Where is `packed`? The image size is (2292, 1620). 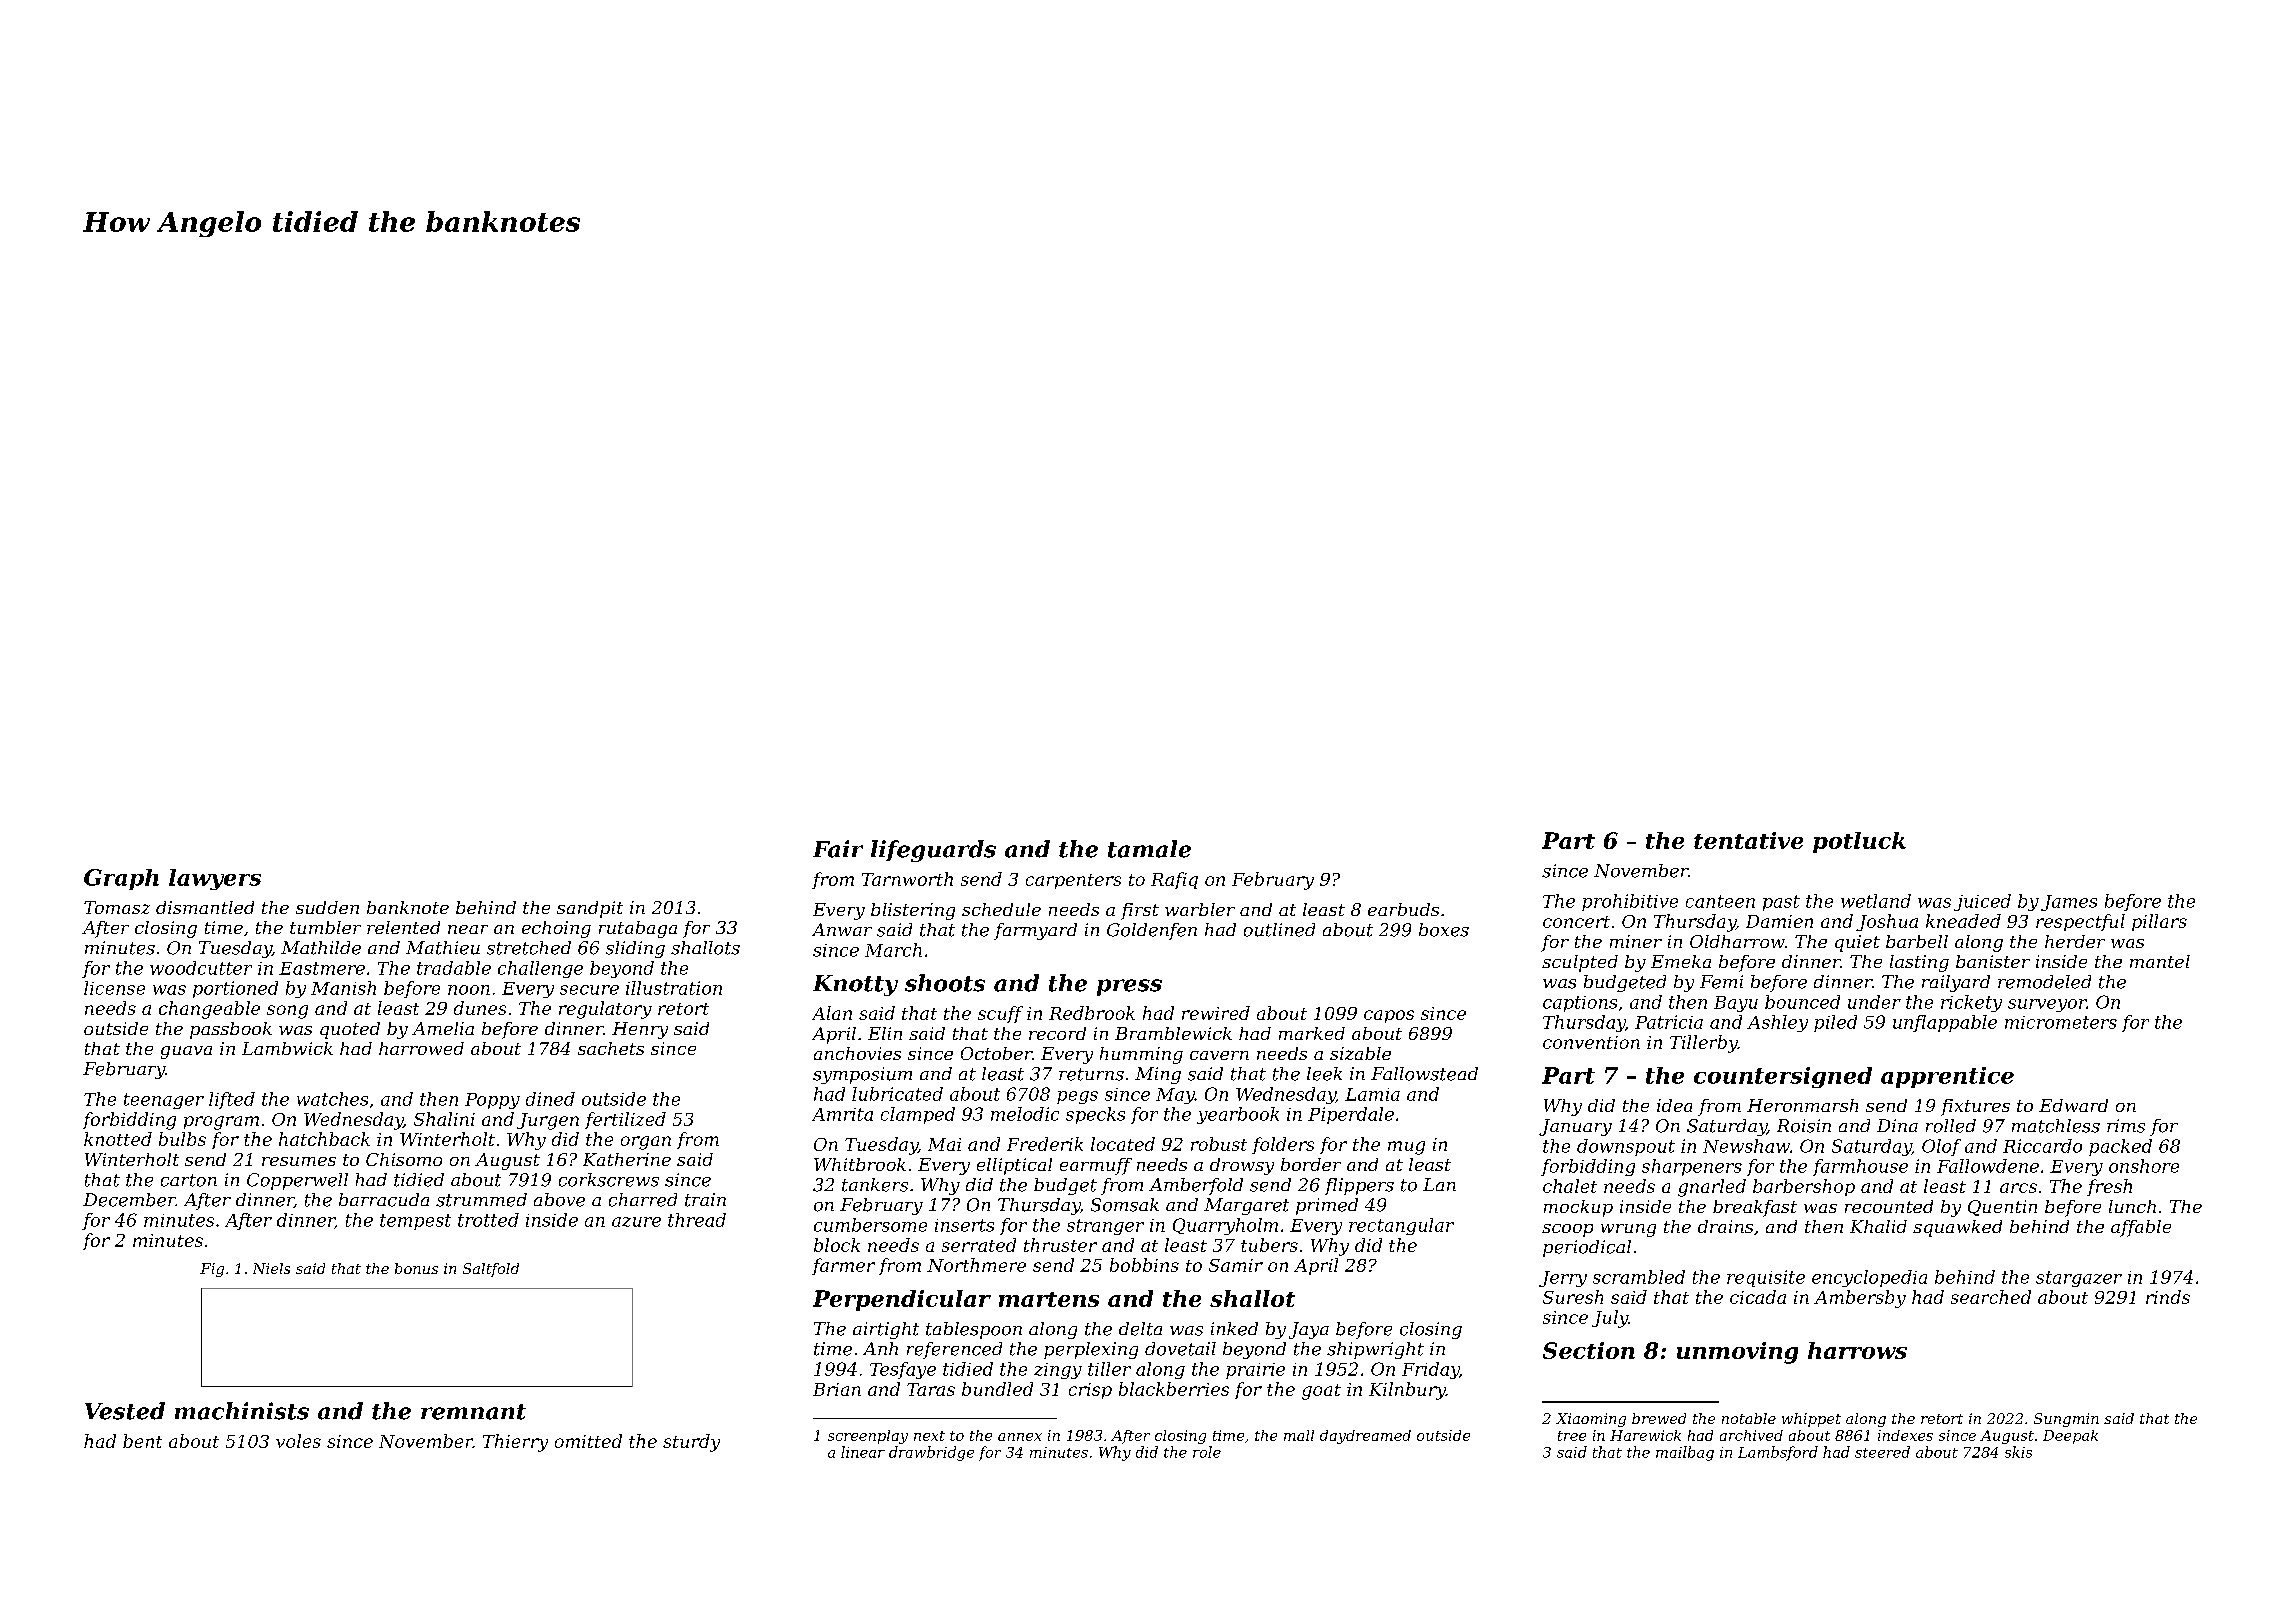 packed is located at coordinates (2120, 1147).
